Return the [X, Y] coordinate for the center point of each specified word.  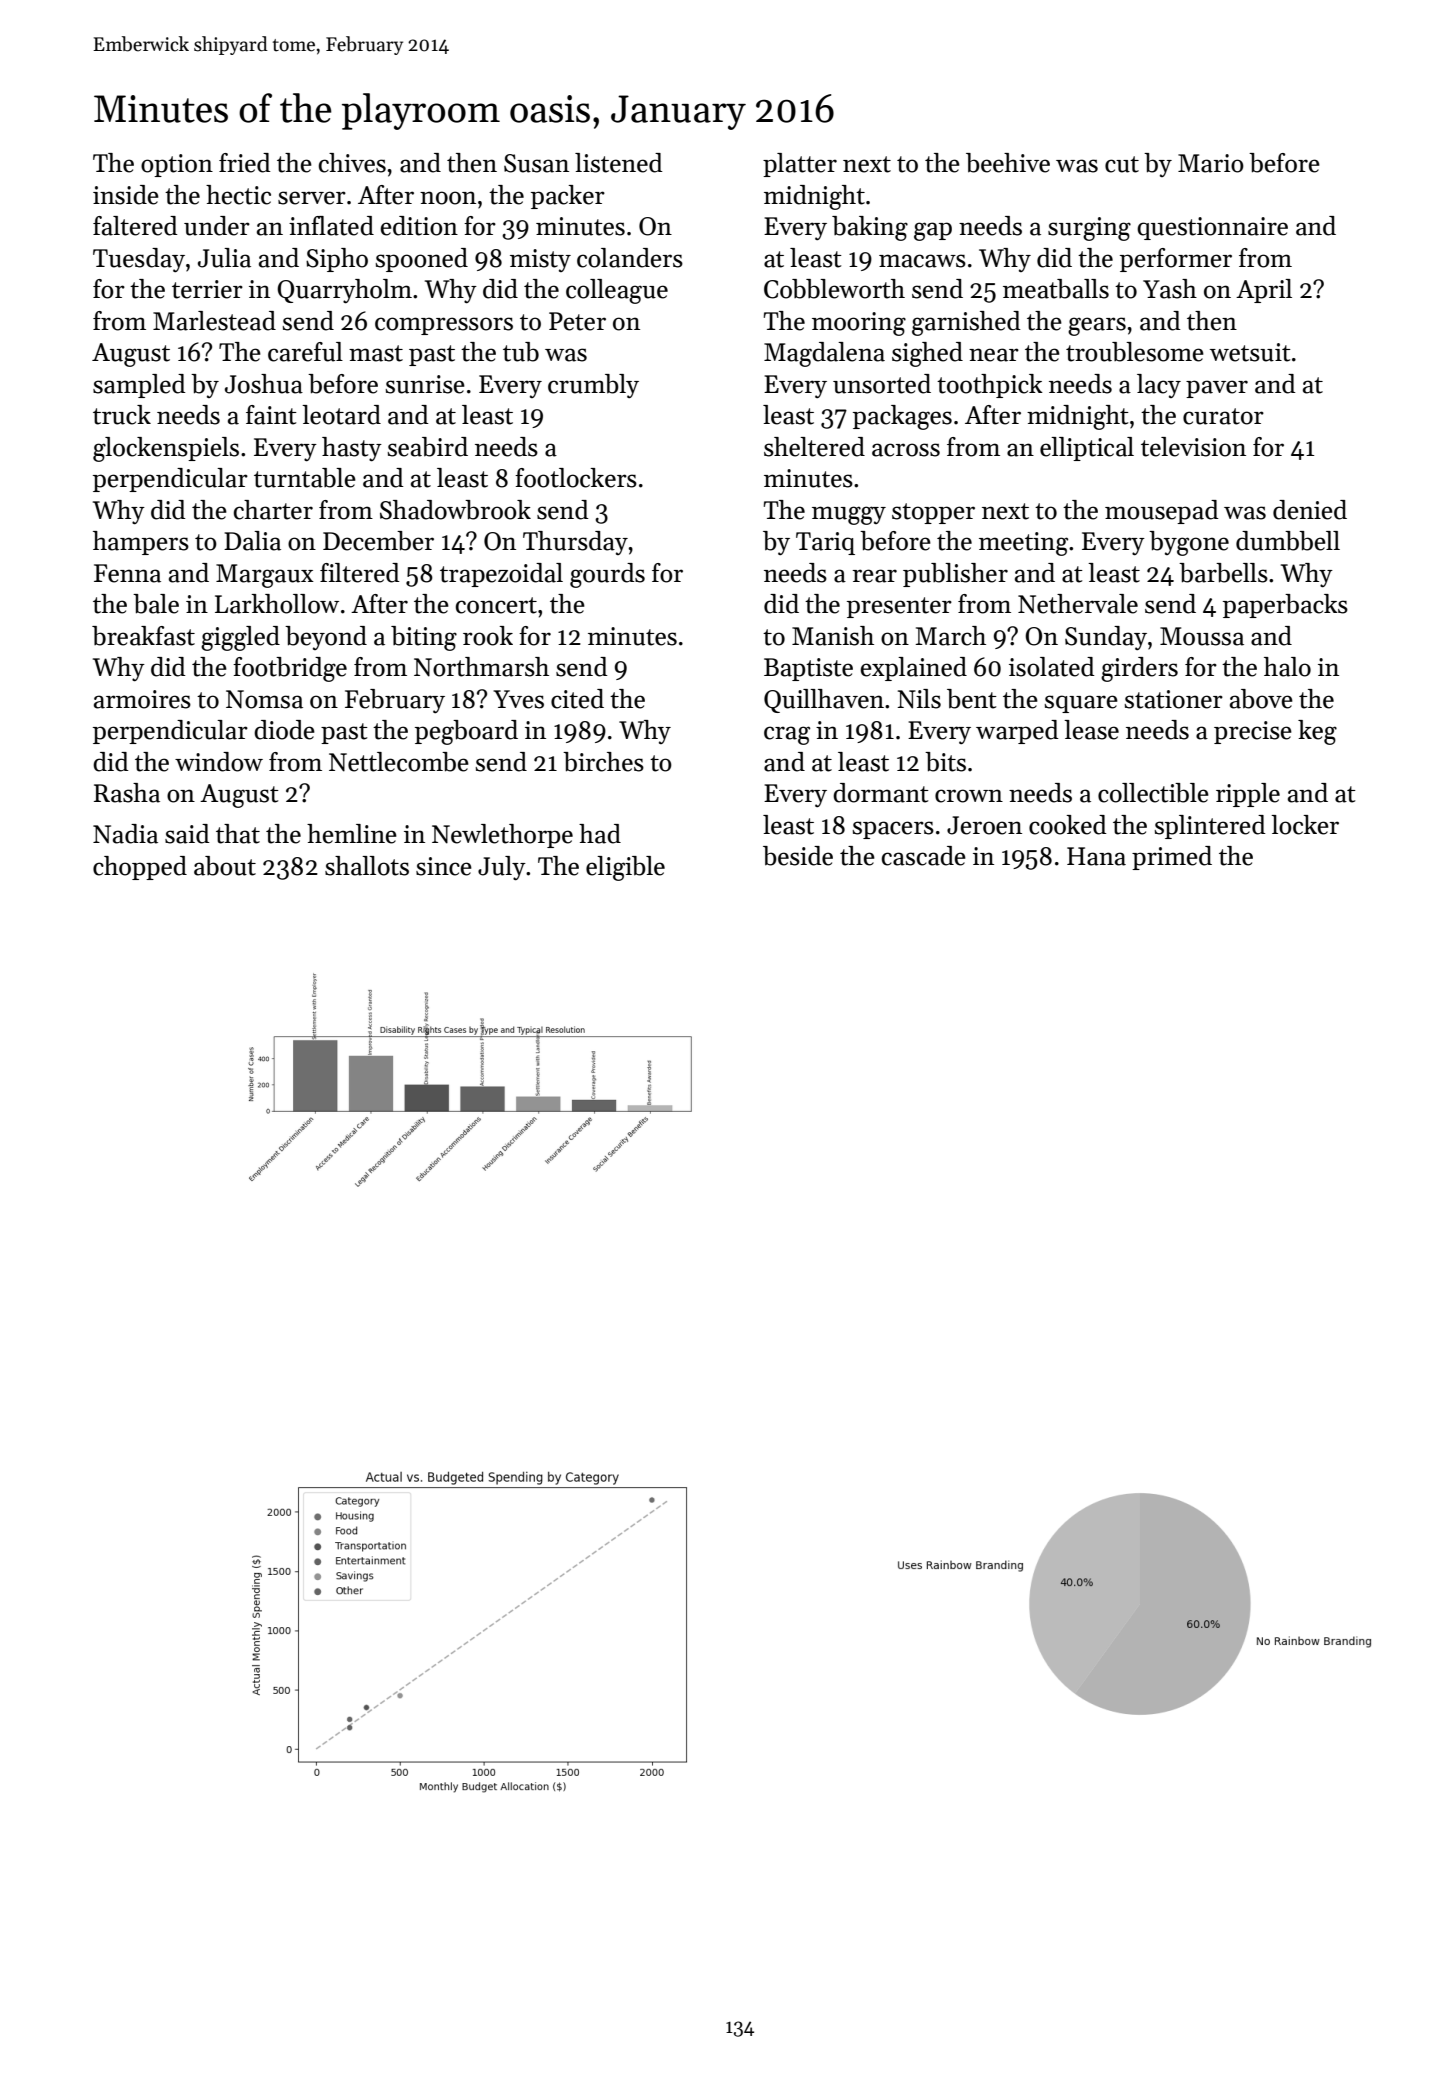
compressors [444, 326]
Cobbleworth [834, 289]
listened [619, 163]
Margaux [265, 576]
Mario [1211, 163]
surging [1089, 229]
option [177, 165]
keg [1317, 732]
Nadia [125, 834]
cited [577, 699]
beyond [326, 638]
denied [1310, 510]
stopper [933, 513]
